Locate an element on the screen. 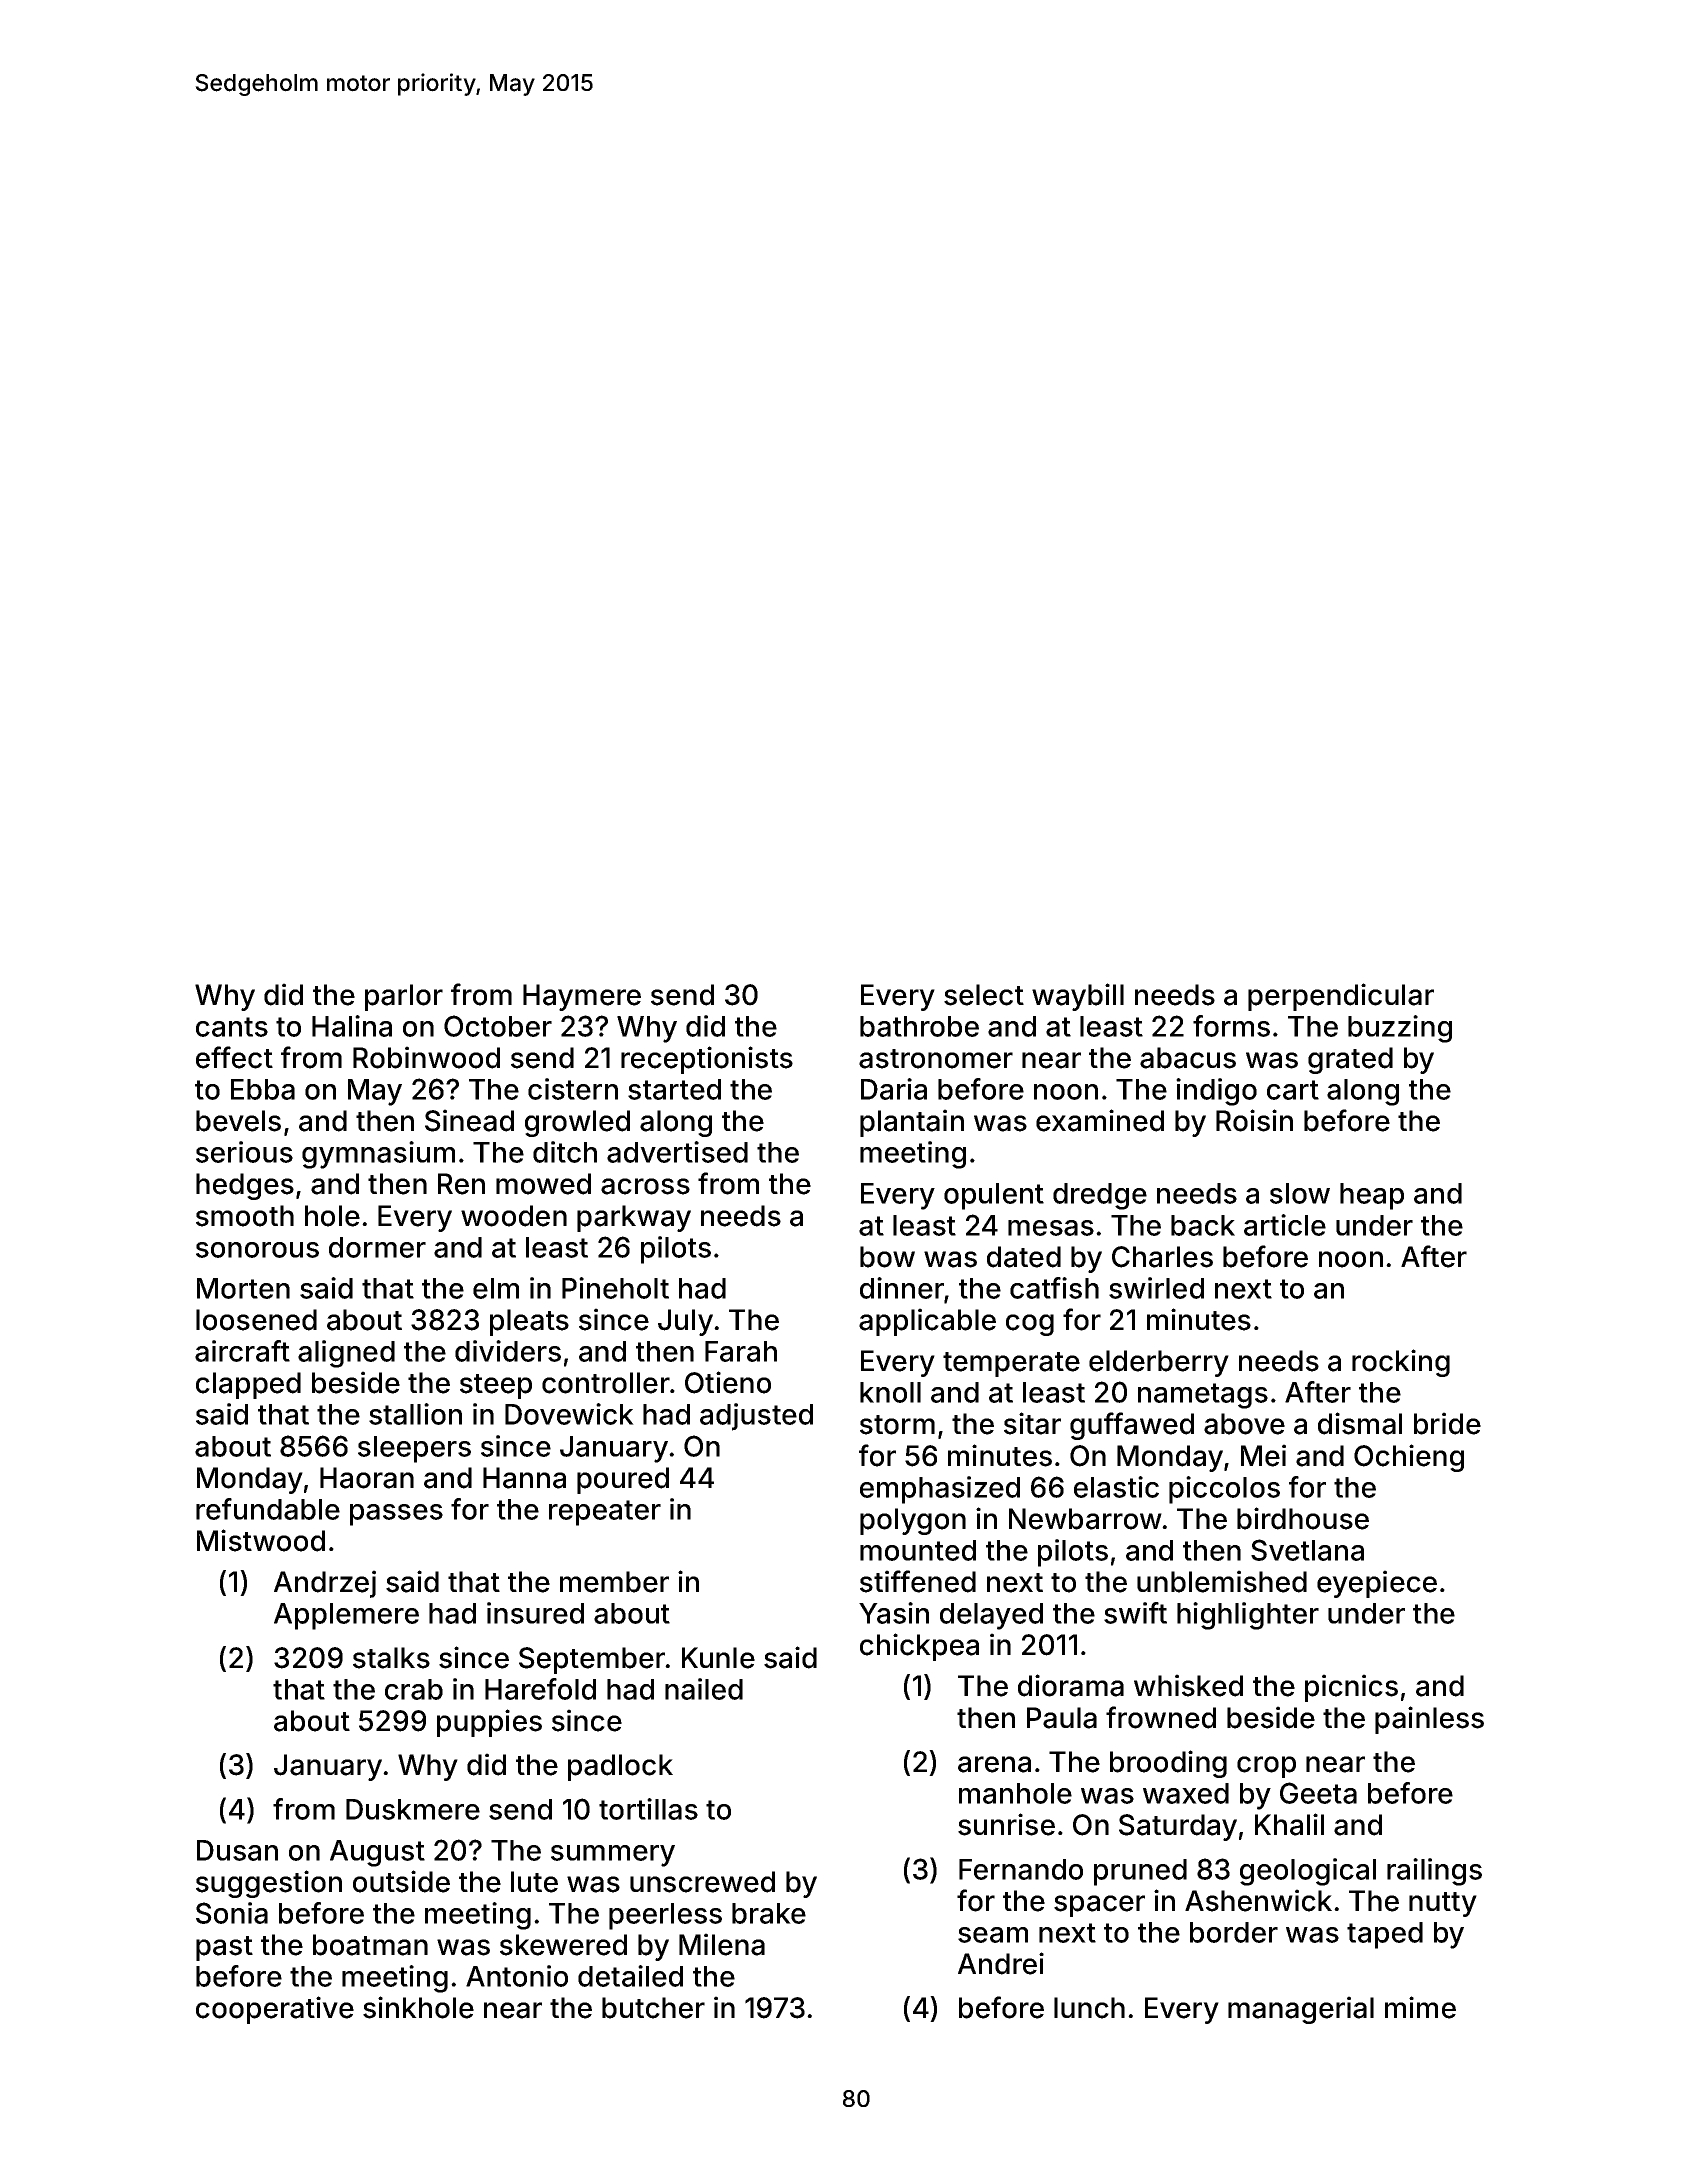  managerial is located at coordinates (1301, 2010).
